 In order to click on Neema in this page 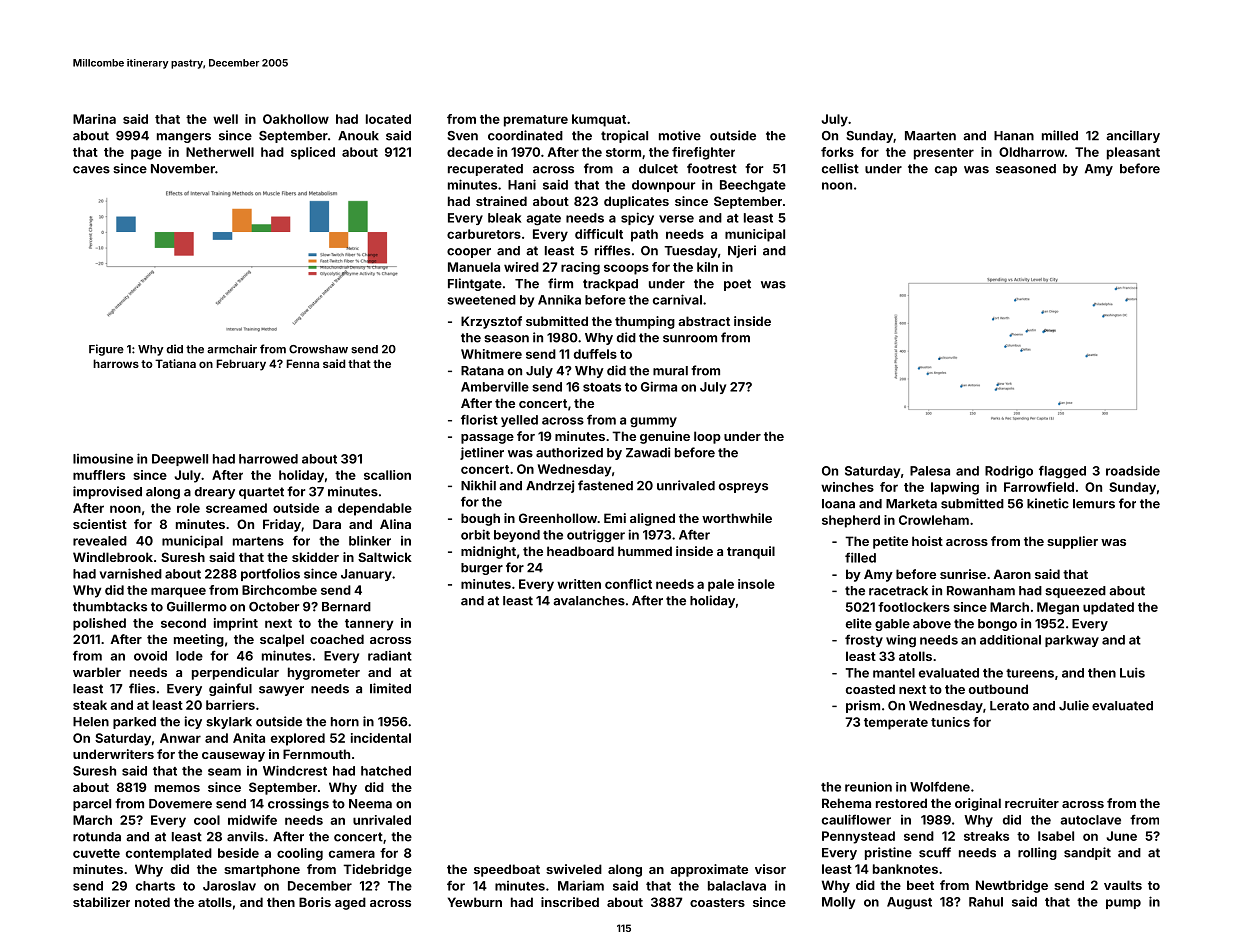, I will do `click(370, 804)`.
